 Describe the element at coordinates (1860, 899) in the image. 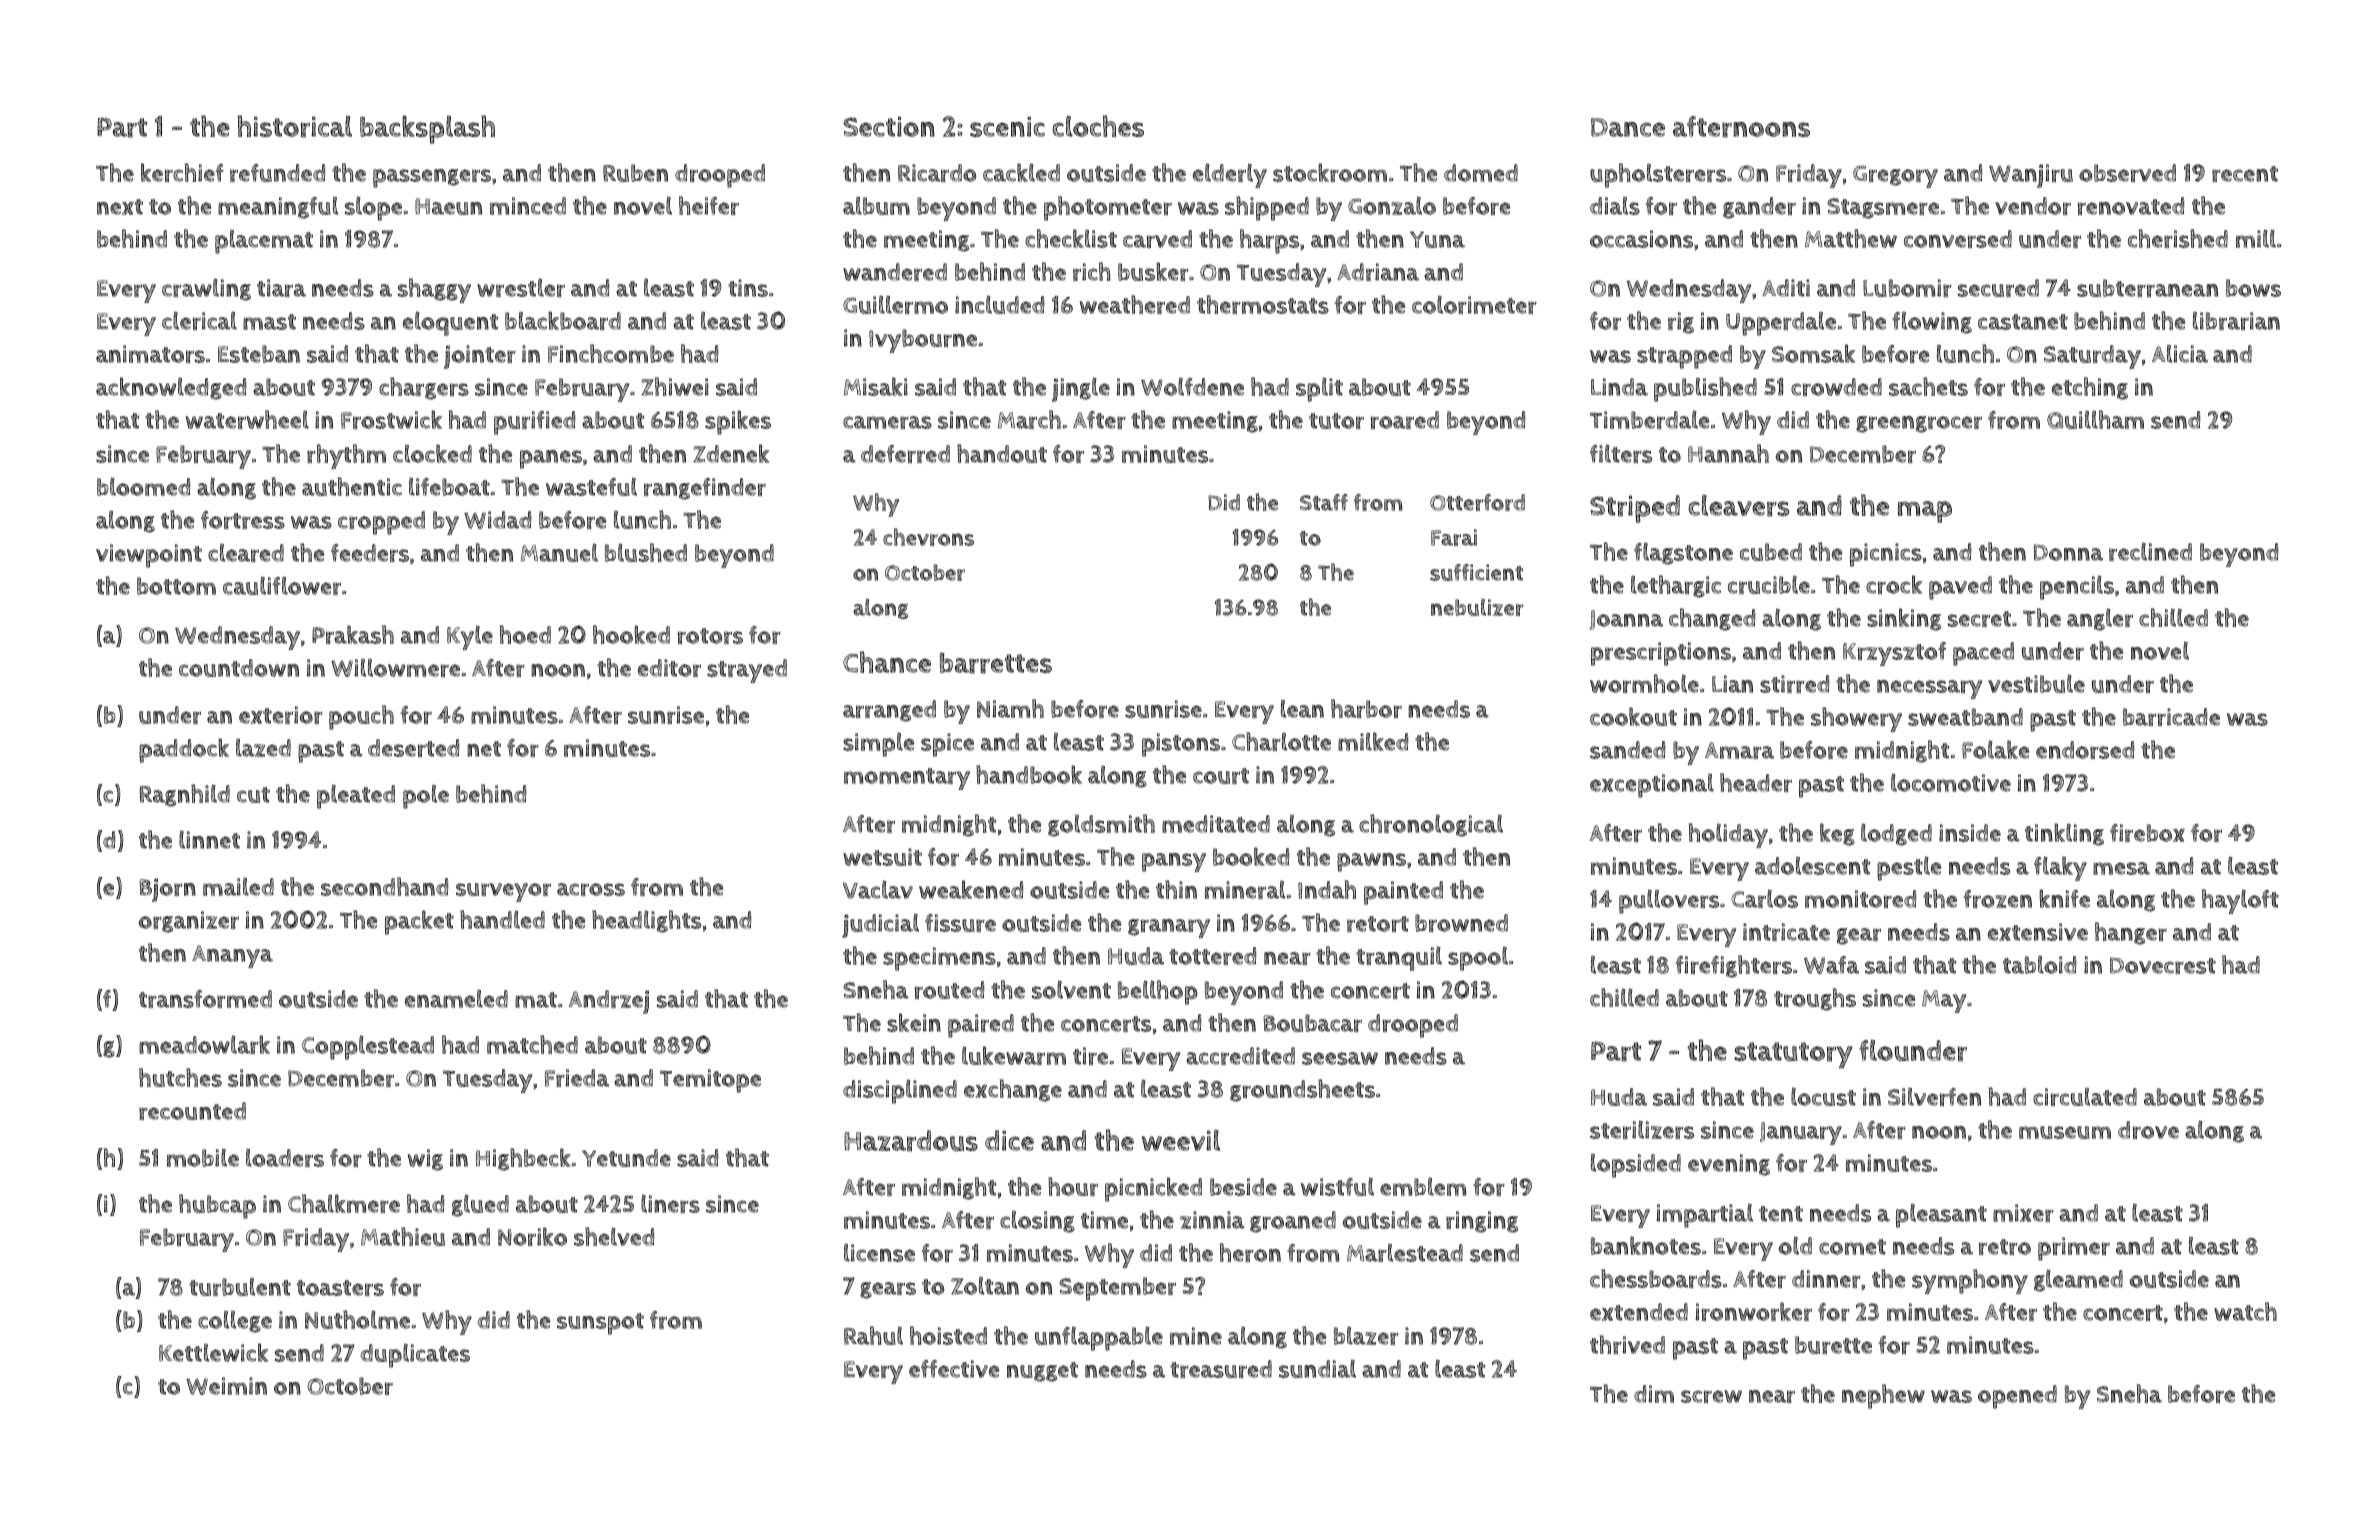

I see `monitored` at that location.
